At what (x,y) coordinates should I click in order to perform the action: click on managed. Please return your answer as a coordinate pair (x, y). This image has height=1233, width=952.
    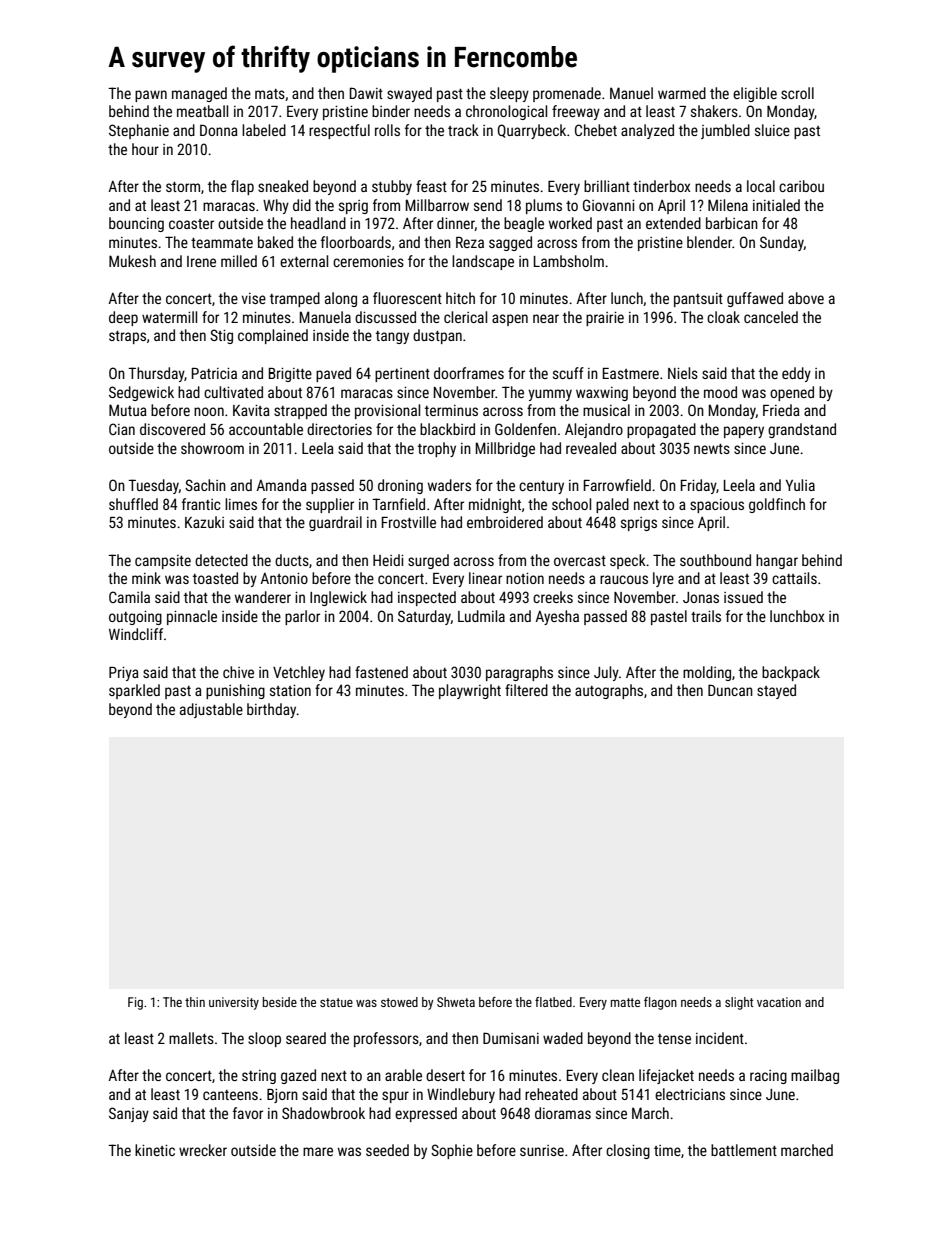
    Looking at the image, I should click on (199, 94).
